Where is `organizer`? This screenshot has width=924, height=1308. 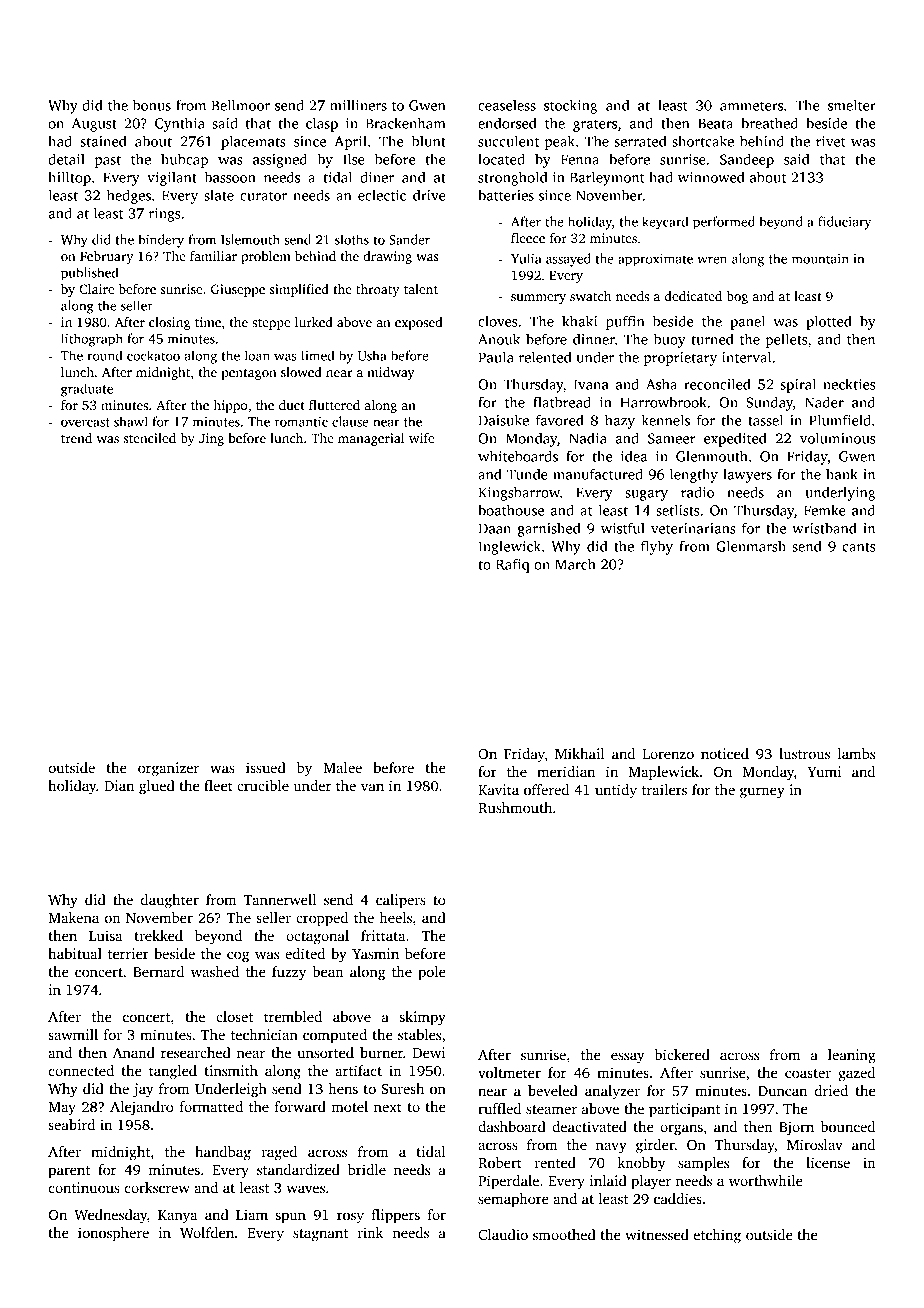
organizer is located at coordinates (168, 769).
